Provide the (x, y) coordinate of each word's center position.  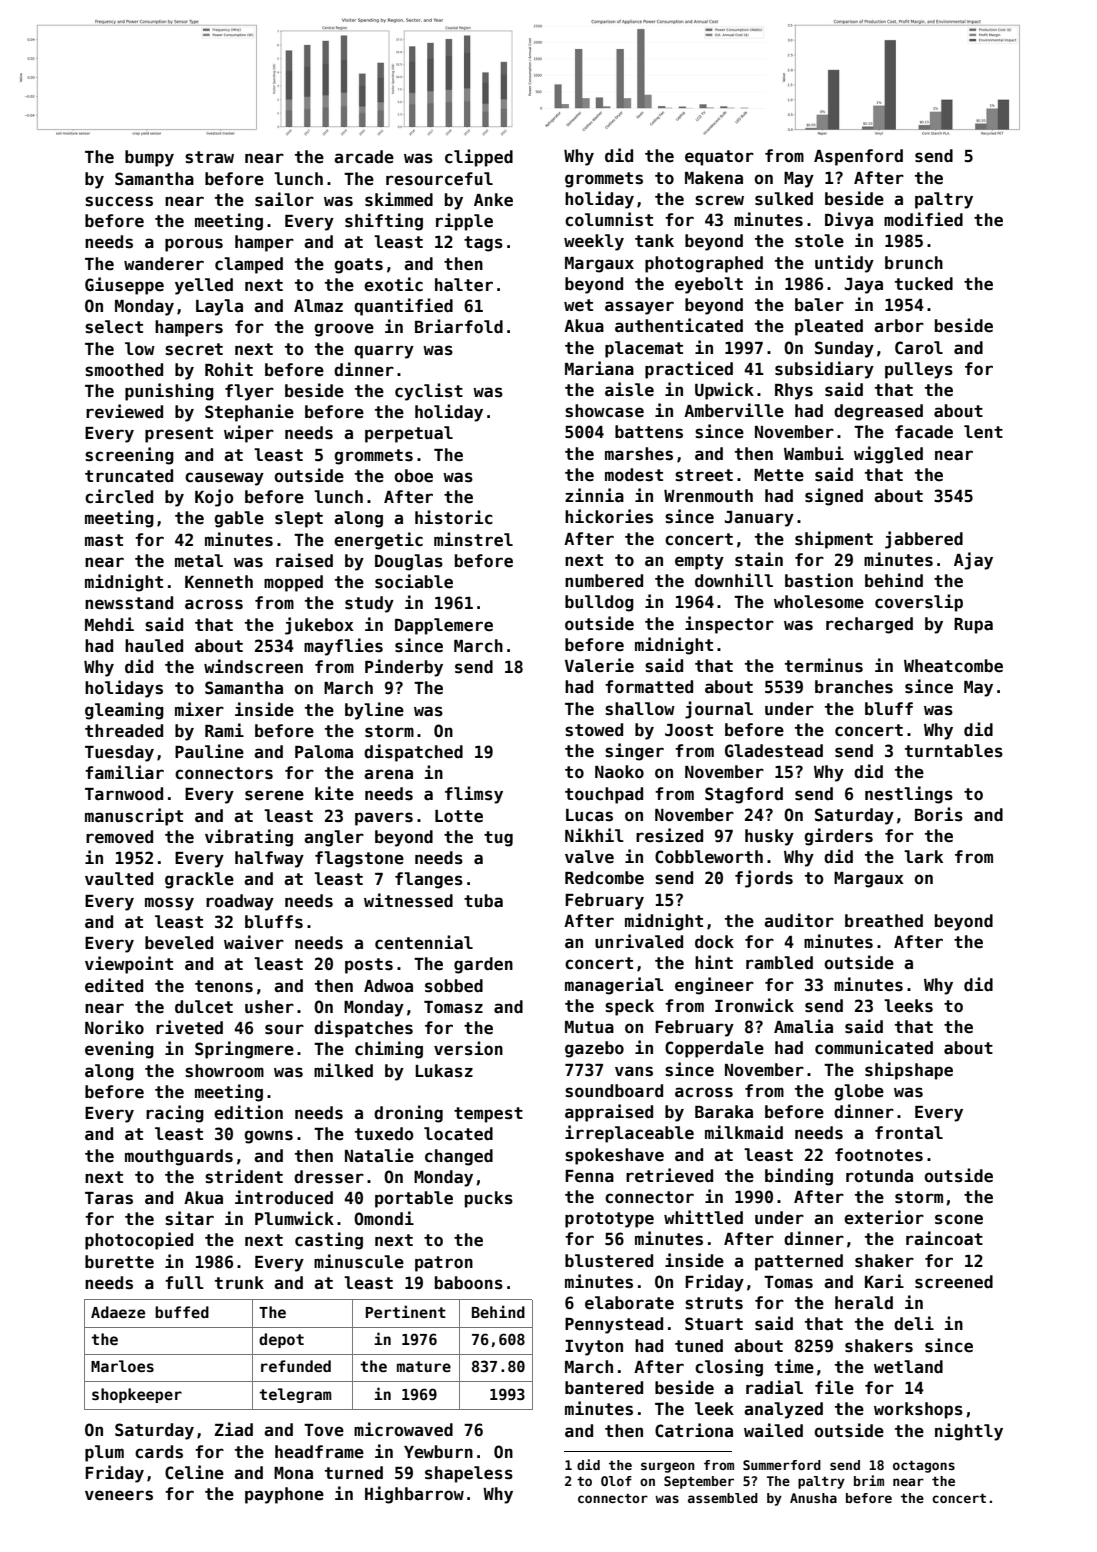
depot (281, 1340)
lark (923, 856)
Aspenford (858, 157)
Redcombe (604, 878)
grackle (199, 880)
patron (444, 1264)
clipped (479, 158)
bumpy (149, 158)
